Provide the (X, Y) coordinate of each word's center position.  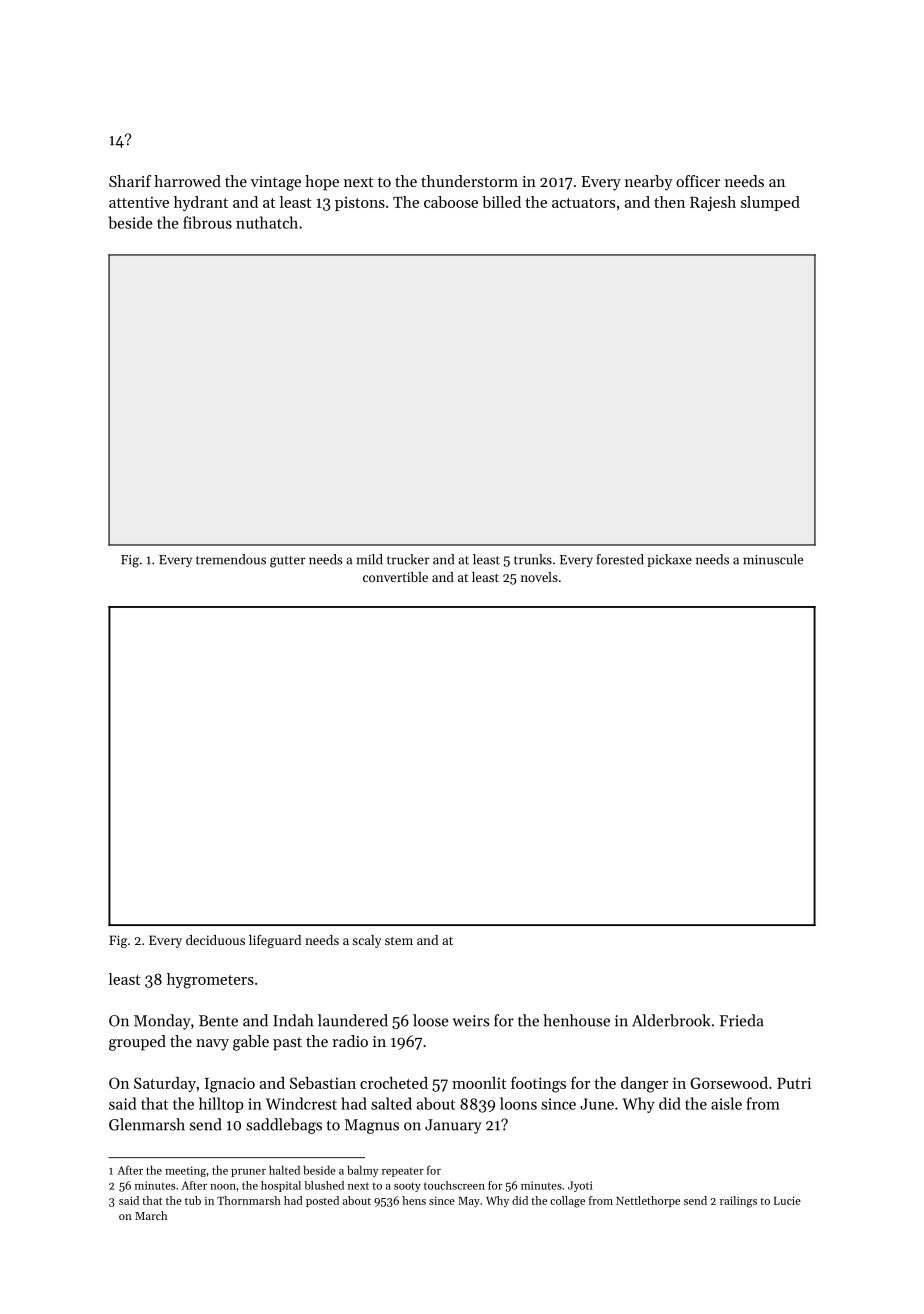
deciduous (215, 940)
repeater (403, 1172)
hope (322, 183)
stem (399, 941)
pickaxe (669, 560)
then (669, 202)
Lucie (787, 1200)
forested (620, 559)
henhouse (576, 1020)
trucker (408, 559)
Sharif (130, 181)
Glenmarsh (147, 1124)
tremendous (231, 559)
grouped (137, 1043)
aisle (726, 1103)
